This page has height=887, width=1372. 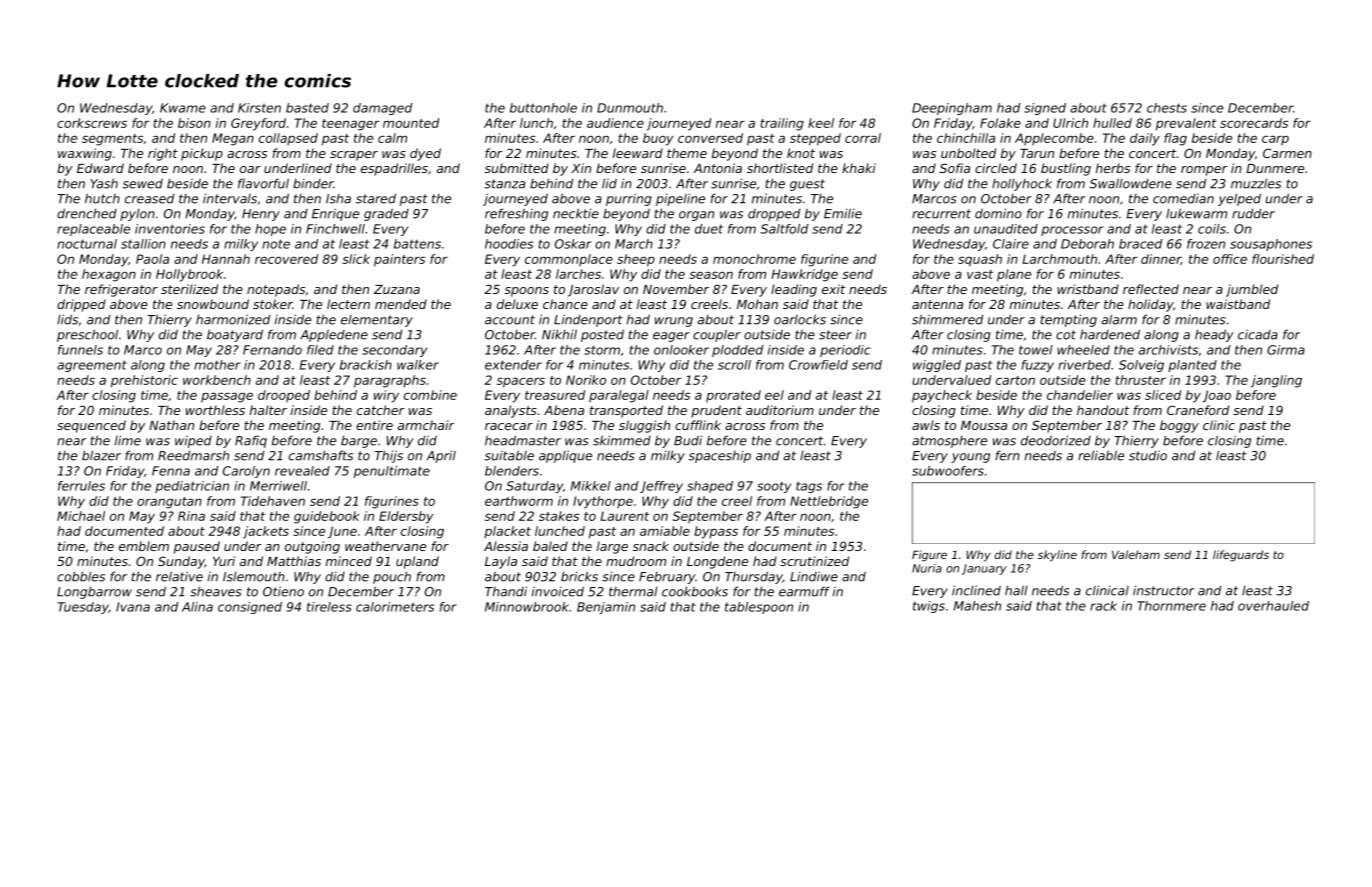 What do you see at coordinates (91, 426) in the page?
I see `sequenced` at bounding box center [91, 426].
